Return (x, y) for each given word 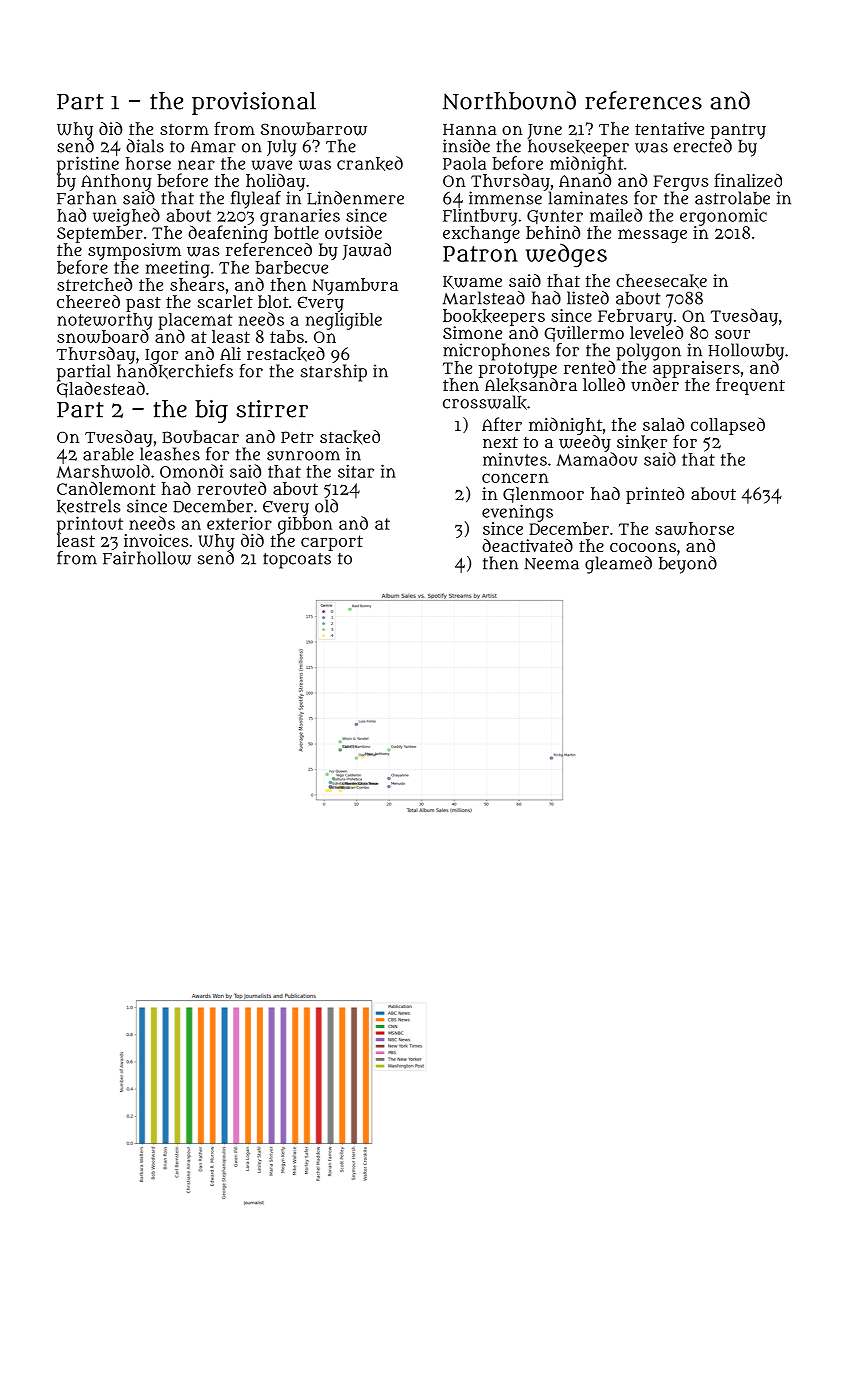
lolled (604, 384)
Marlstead (484, 298)
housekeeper (578, 147)
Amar (213, 147)
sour (732, 334)
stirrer (272, 409)
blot (273, 301)
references (643, 100)
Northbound (509, 100)
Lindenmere (355, 198)
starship (334, 373)
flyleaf (256, 200)
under (655, 384)
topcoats (297, 561)
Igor (161, 356)
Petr (297, 437)
